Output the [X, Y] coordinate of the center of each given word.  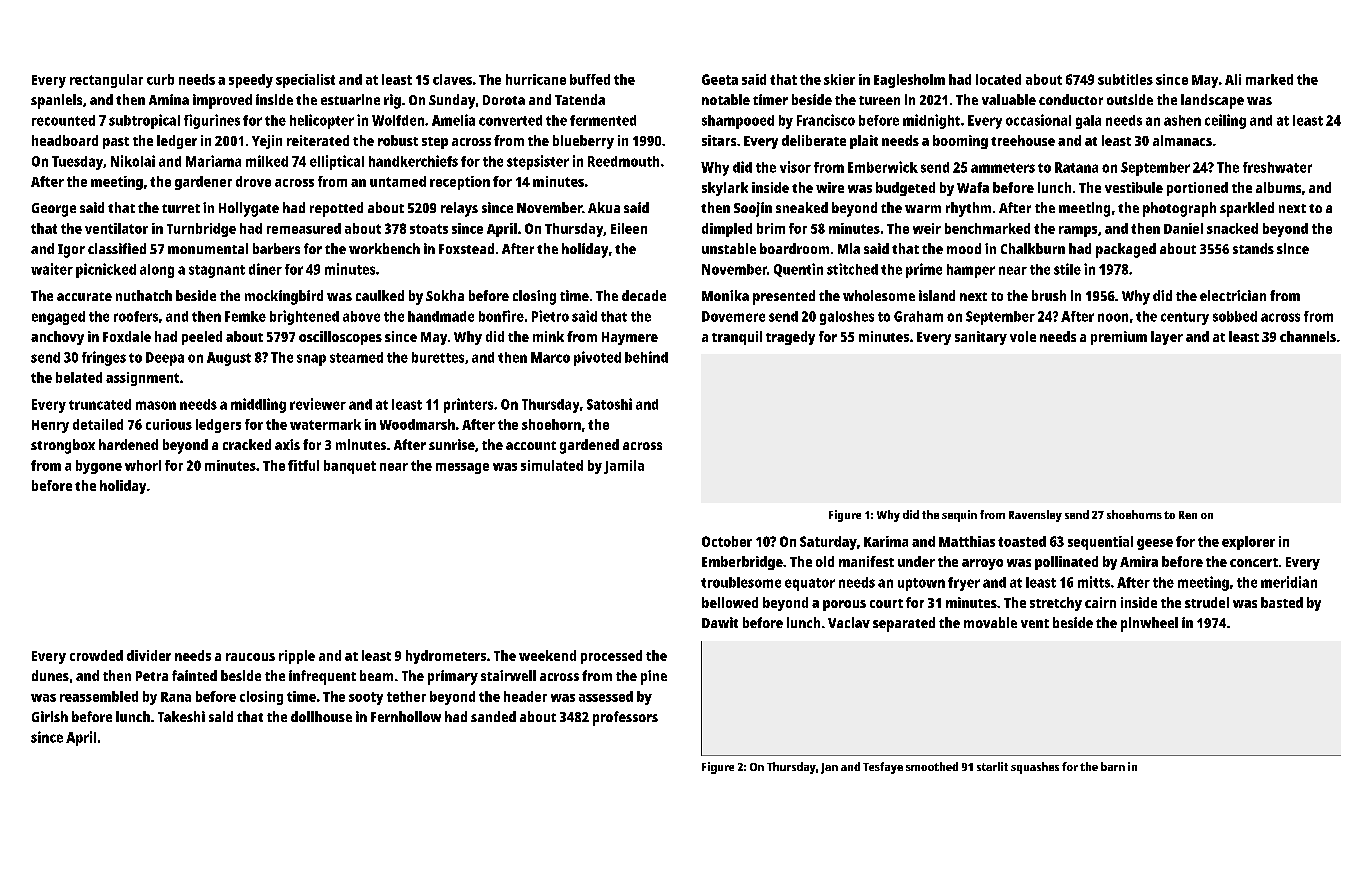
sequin [959, 516]
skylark [725, 189]
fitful [303, 465]
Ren [1188, 515]
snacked [1232, 228]
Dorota [504, 100]
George [54, 210]
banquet [350, 467]
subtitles [1125, 79]
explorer [1248, 543]
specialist [305, 81]
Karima [886, 541]
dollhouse [321, 716]
